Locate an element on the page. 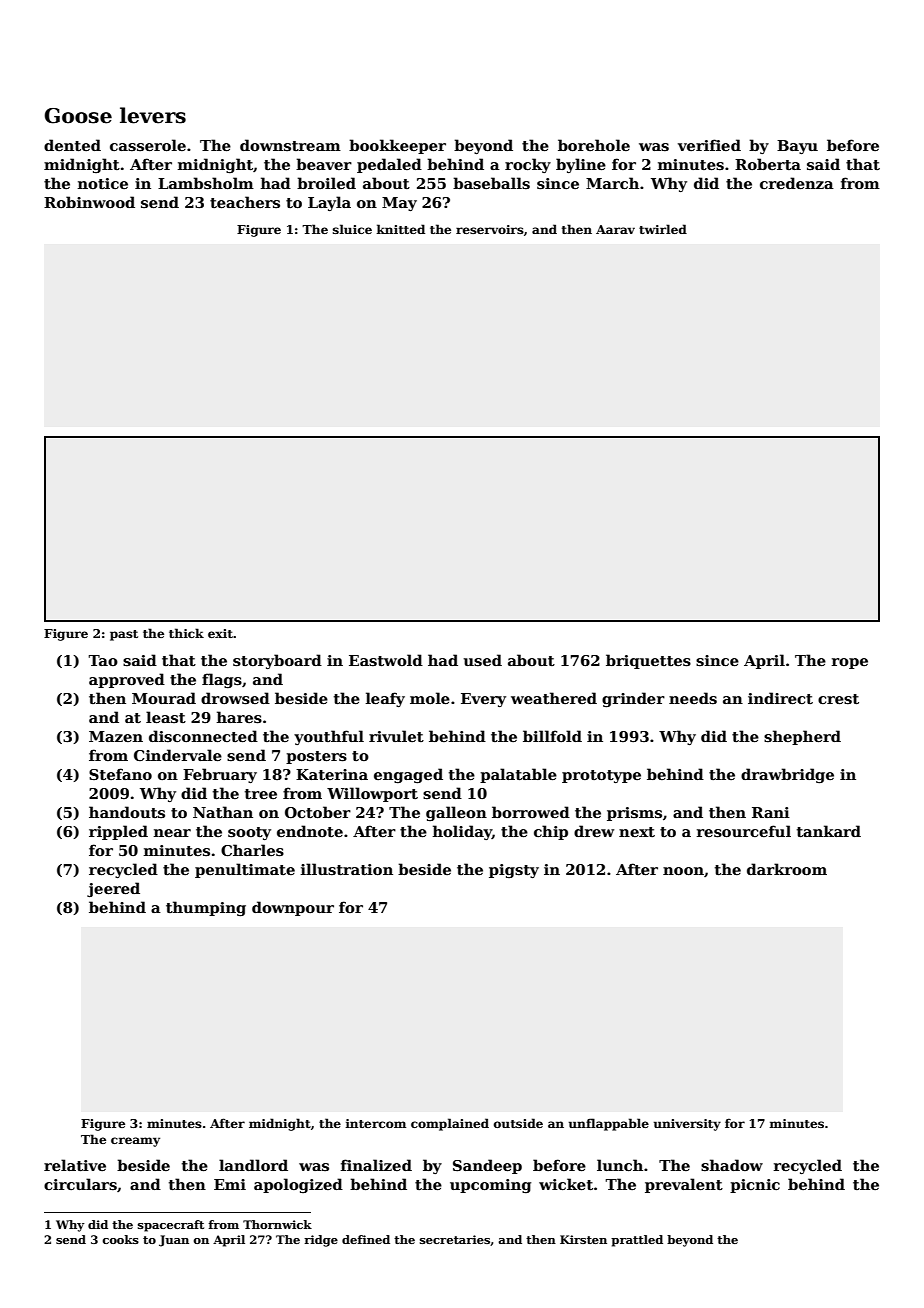 The width and height of the image is (924, 1308). university is located at coordinates (687, 1125).
